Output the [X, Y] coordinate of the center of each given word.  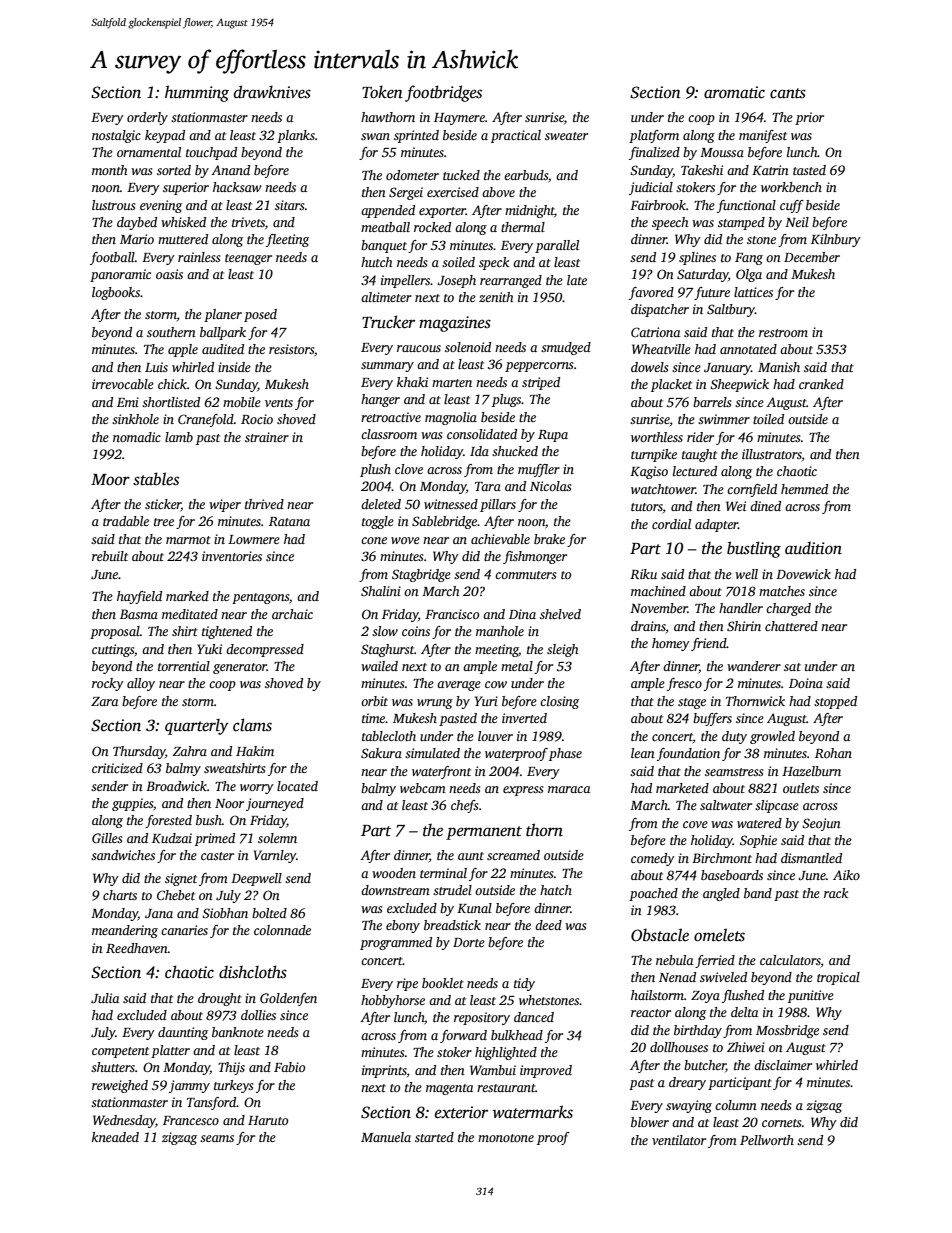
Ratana [289, 521]
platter [170, 1051]
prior [809, 118]
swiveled [723, 977]
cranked [821, 384]
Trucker [388, 322]
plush [375, 470]
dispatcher [660, 310]
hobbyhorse [393, 1001]
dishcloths [253, 972]
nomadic [137, 437]
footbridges [443, 93]
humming [197, 93]
